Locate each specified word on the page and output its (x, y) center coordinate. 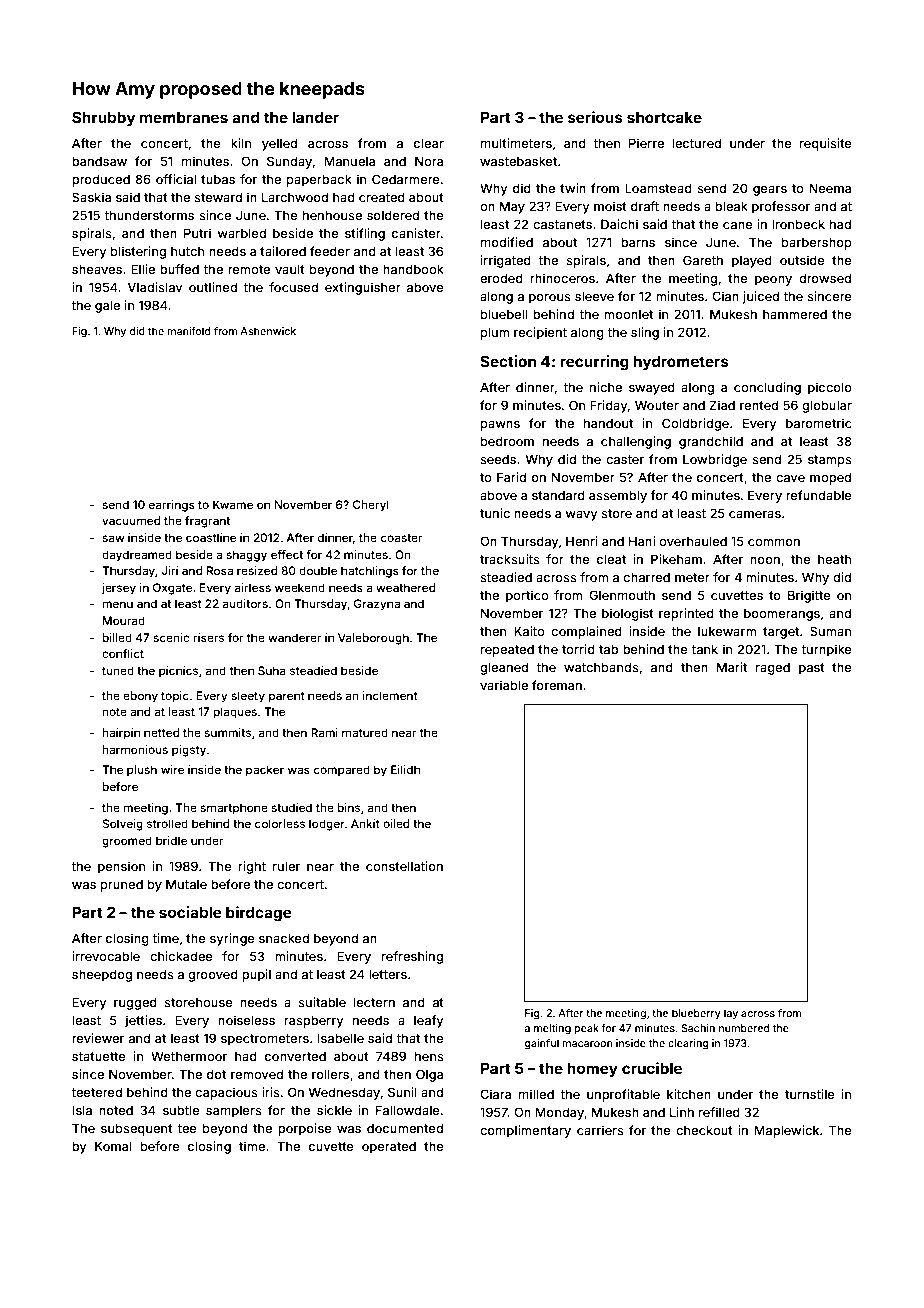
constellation (404, 866)
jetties (143, 1021)
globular (827, 406)
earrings (172, 506)
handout (608, 423)
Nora (429, 161)
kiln (241, 143)
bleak (731, 206)
